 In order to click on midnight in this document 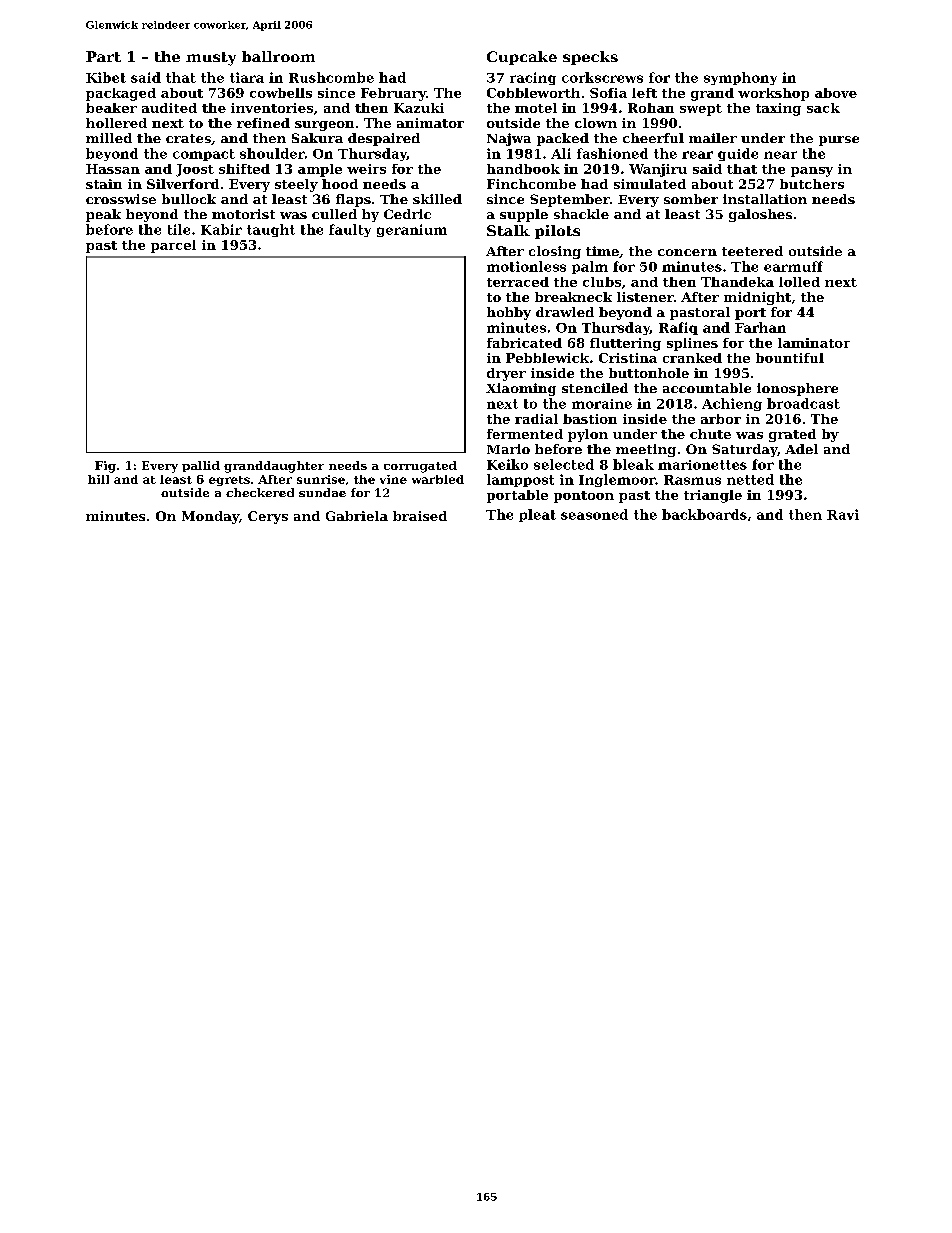, I will do `click(757, 298)`.
